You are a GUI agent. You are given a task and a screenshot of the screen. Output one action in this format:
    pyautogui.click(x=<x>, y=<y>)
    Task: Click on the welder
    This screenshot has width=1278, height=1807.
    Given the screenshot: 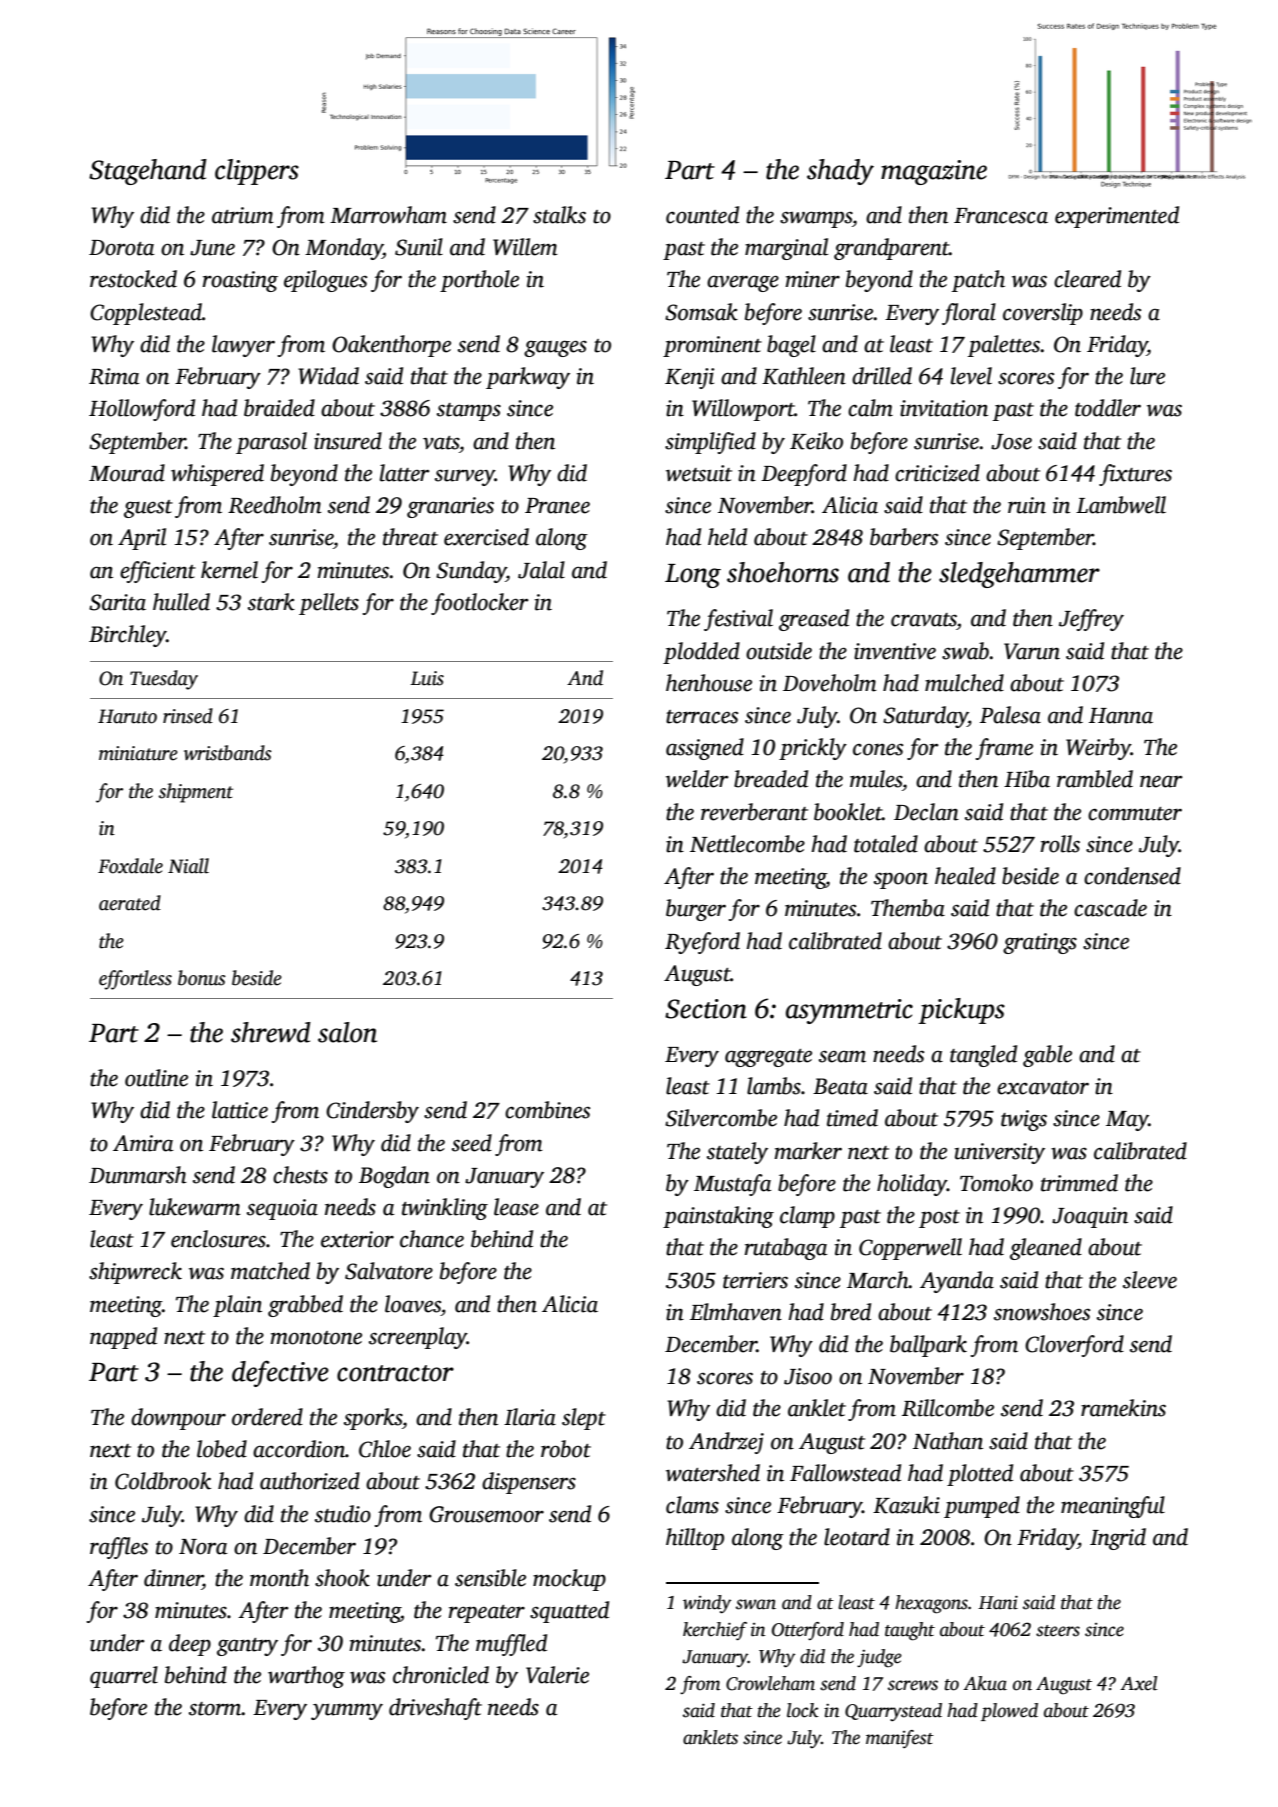 What is the action you would take?
    pyautogui.click(x=697, y=779)
